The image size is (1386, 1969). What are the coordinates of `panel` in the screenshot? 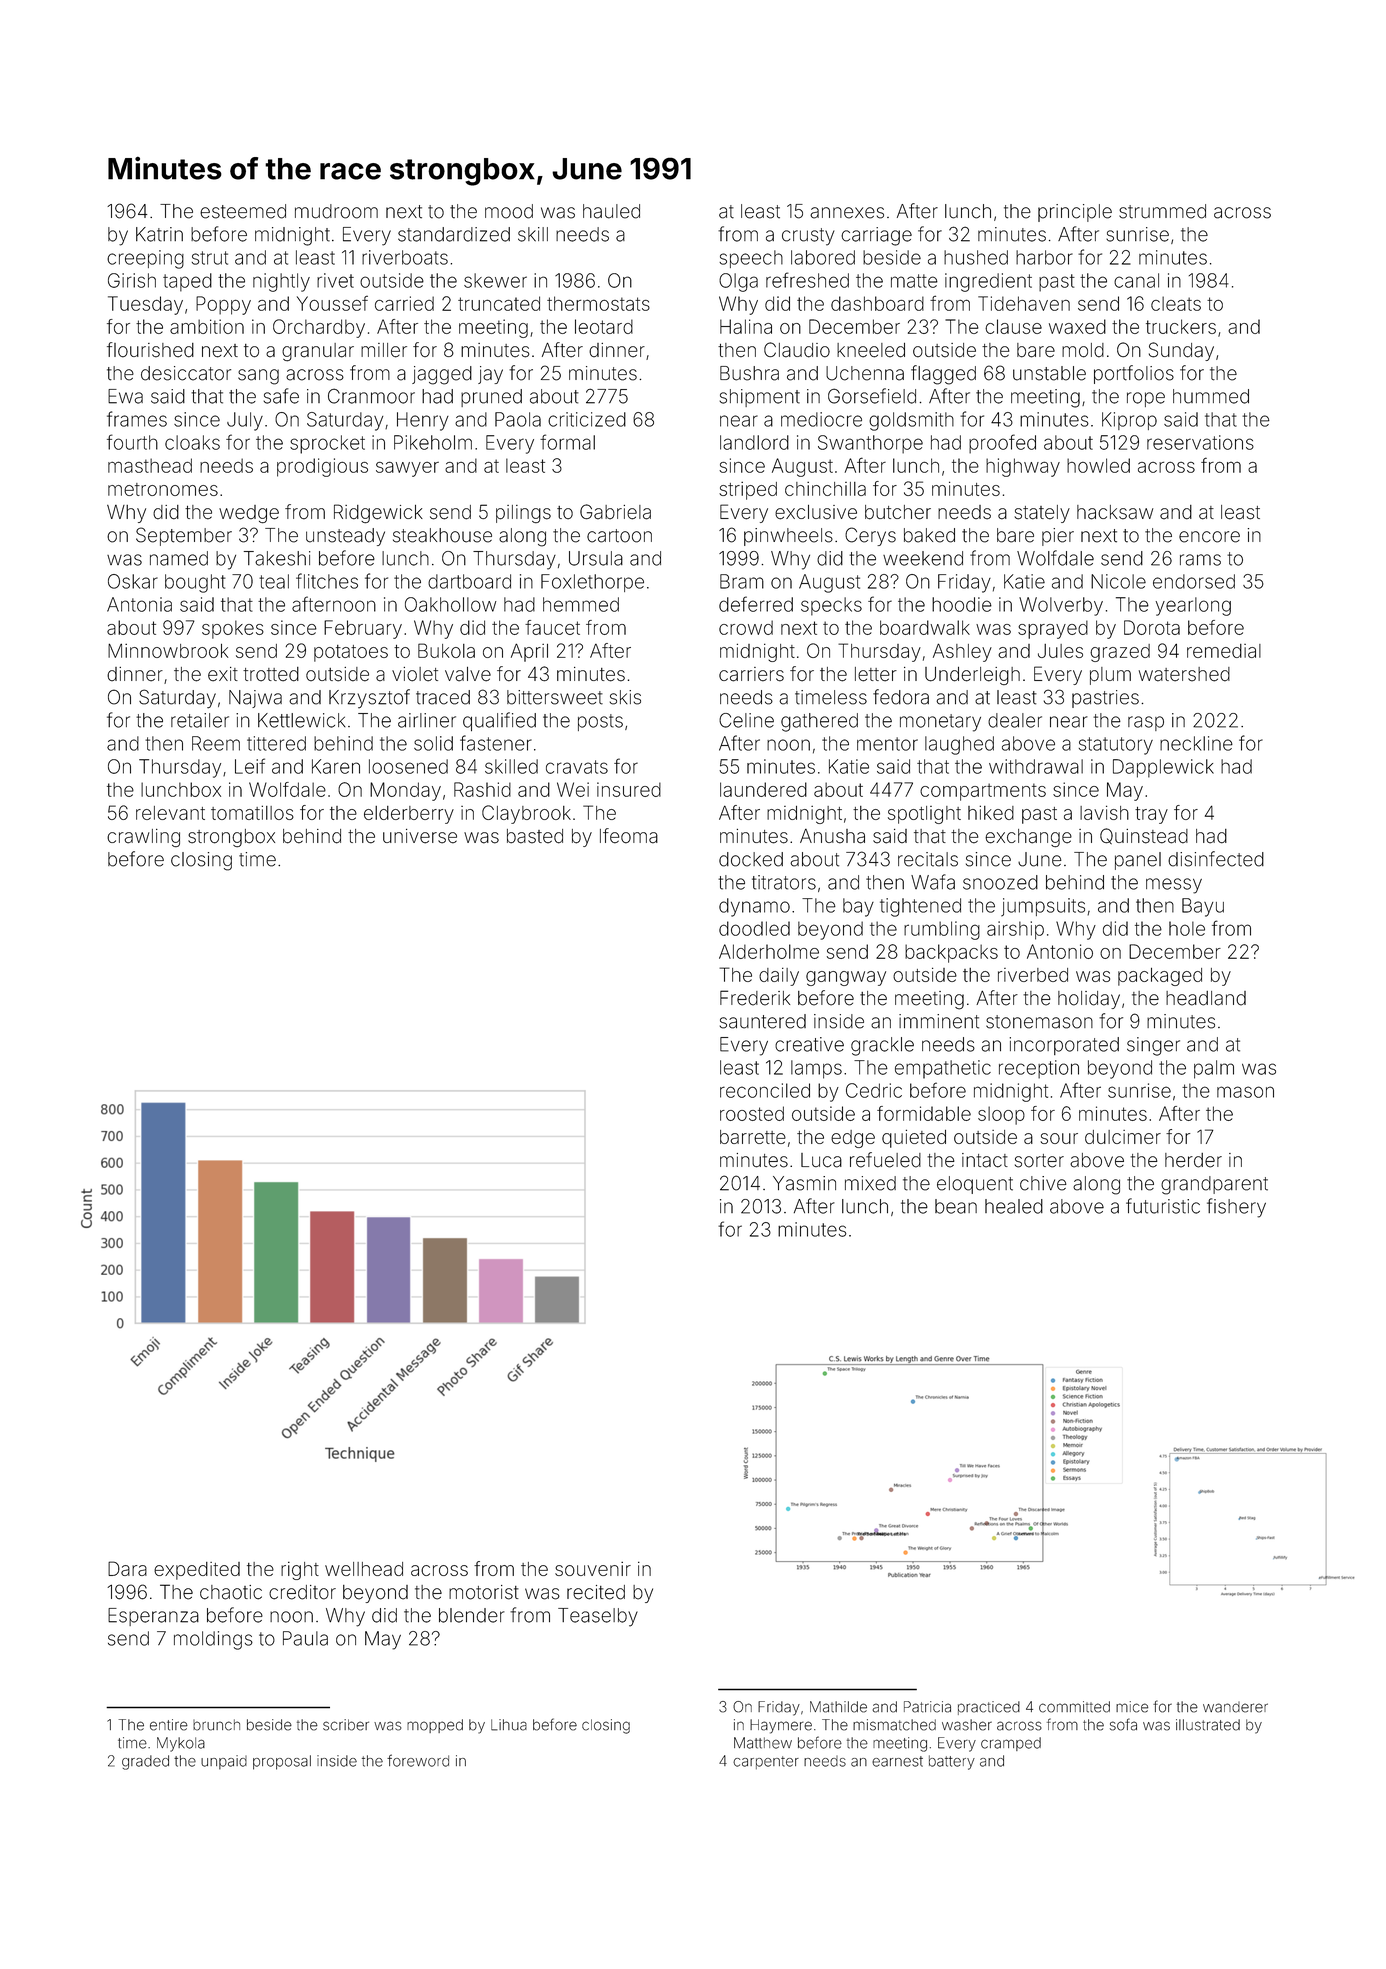 It's located at (1138, 861).
